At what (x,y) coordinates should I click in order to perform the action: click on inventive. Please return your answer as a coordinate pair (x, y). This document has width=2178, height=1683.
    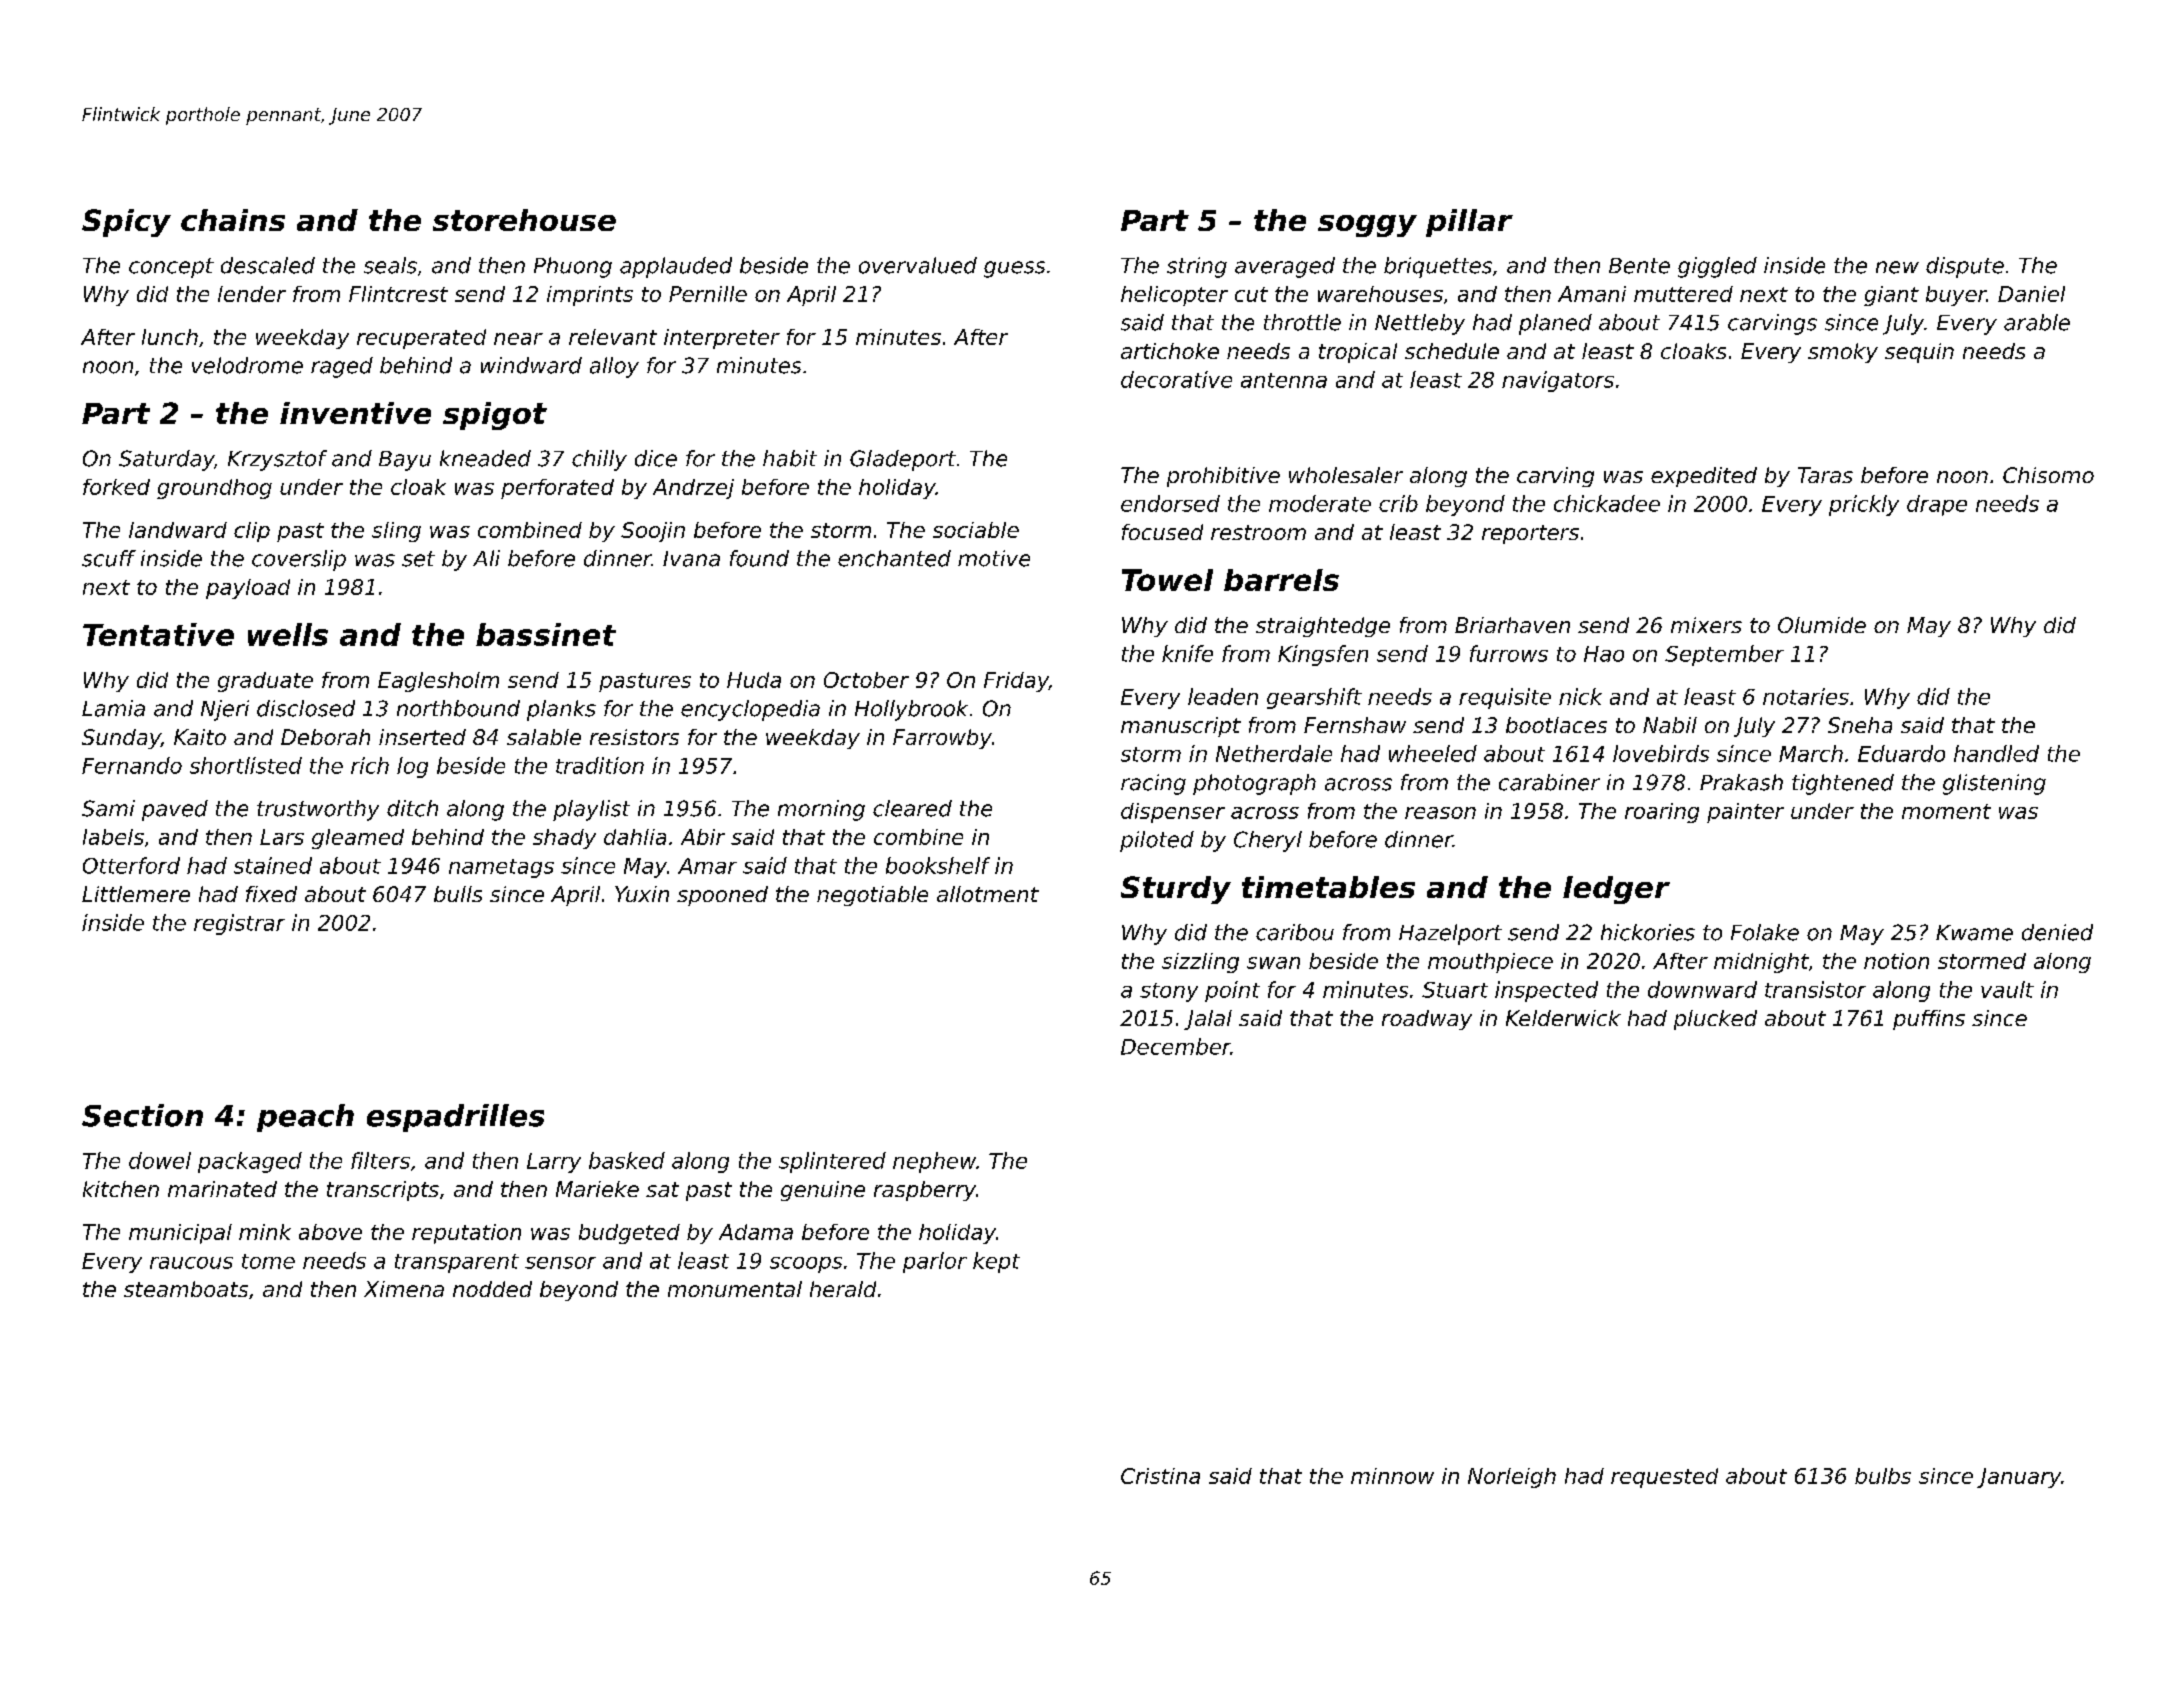
    Looking at the image, I should click on (355, 413).
